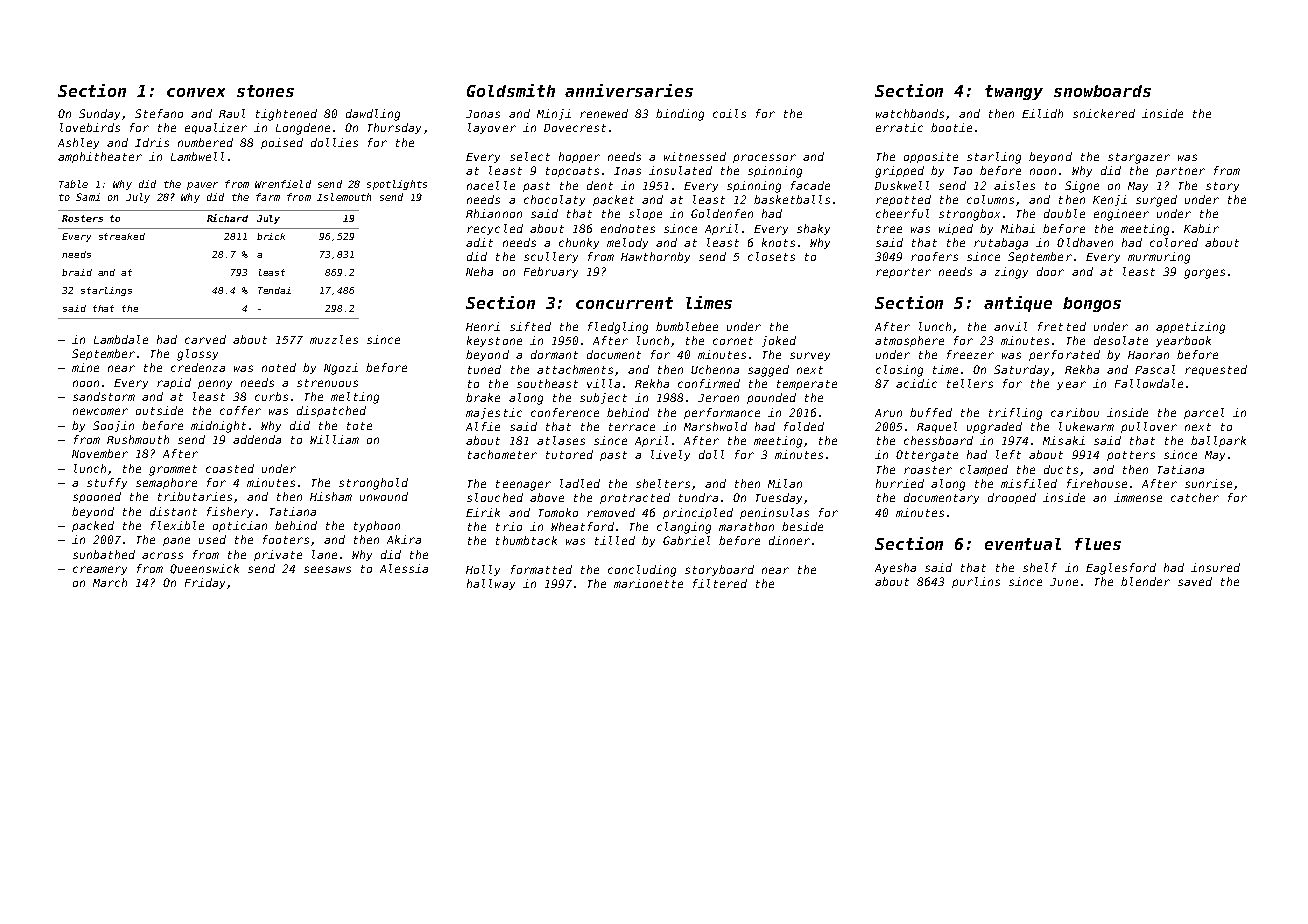  What do you see at coordinates (502, 454) in the page?
I see `tachometer` at bounding box center [502, 454].
